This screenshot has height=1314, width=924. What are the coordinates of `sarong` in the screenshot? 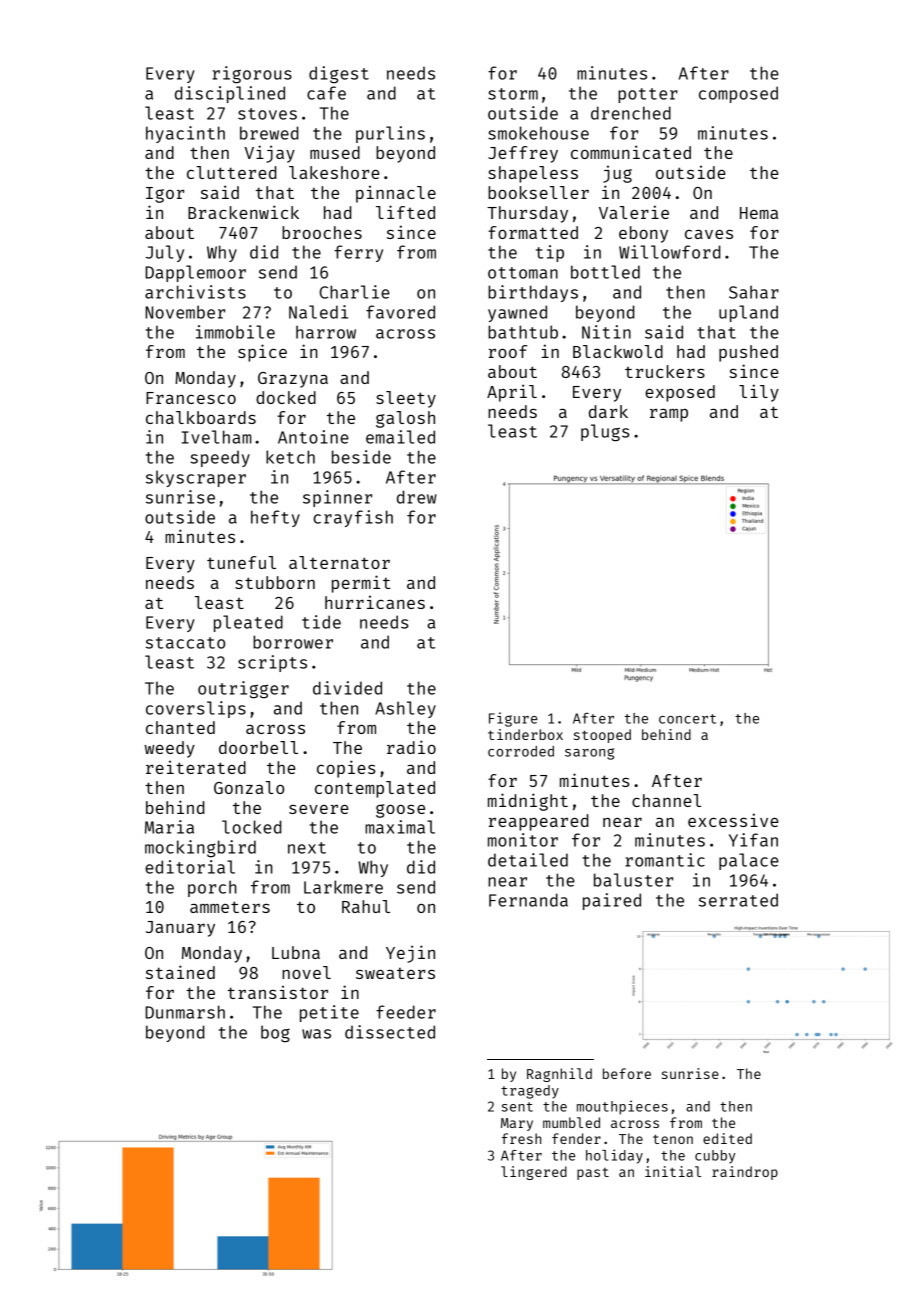 It's located at (589, 754).
